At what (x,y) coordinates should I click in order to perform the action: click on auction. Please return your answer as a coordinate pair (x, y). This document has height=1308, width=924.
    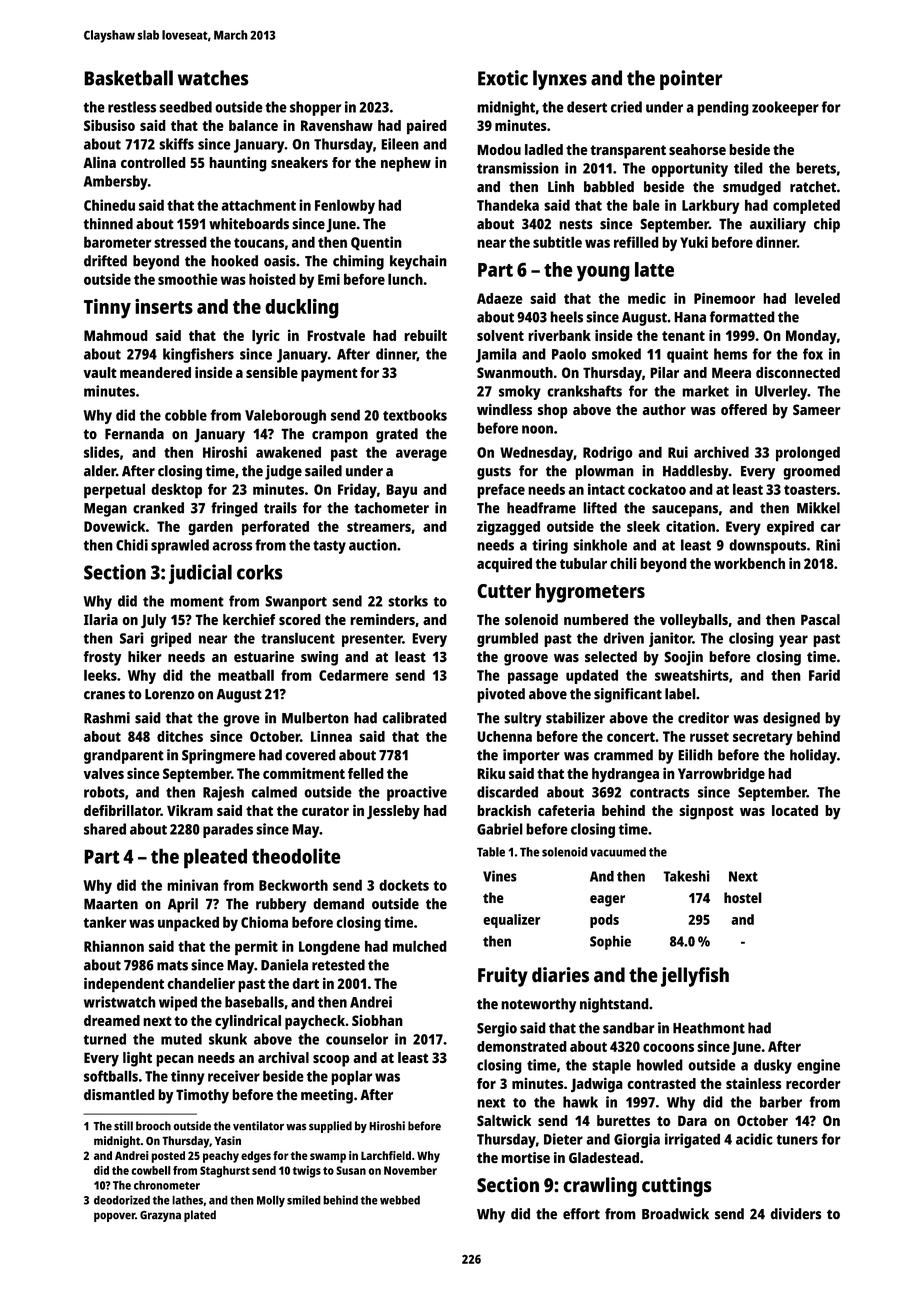
    Looking at the image, I should click on (373, 545).
